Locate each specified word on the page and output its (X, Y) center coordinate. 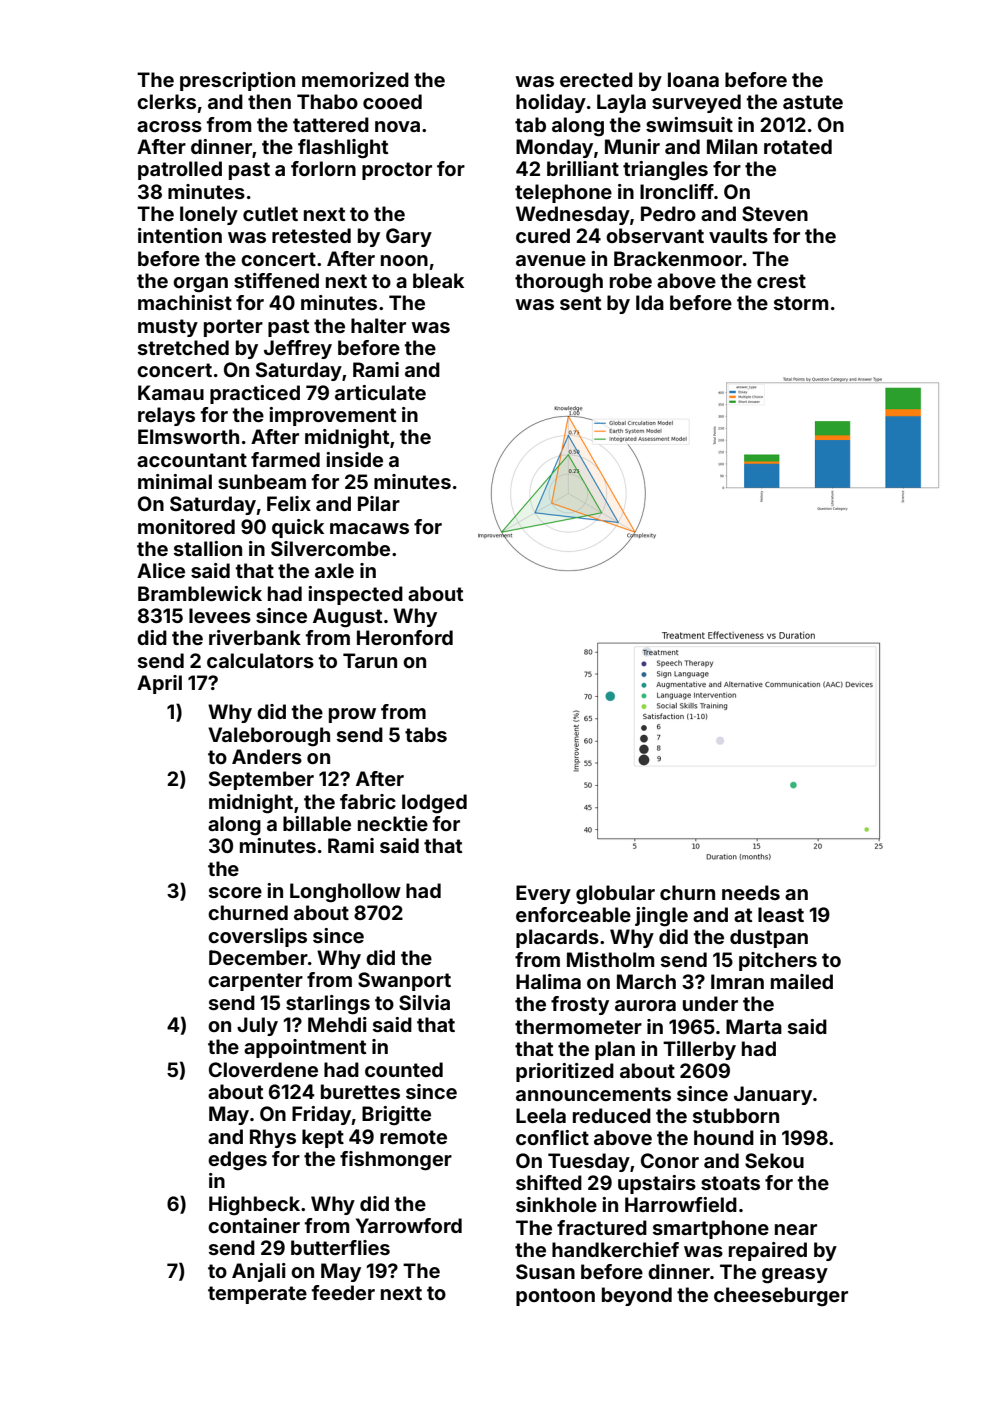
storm (801, 303)
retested (311, 235)
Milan (732, 146)
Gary (409, 237)
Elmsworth (188, 436)
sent (580, 303)
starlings (328, 1005)
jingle (661, 917)
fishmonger (396, 1161)
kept (323, 1138)
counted (404, 1069)
